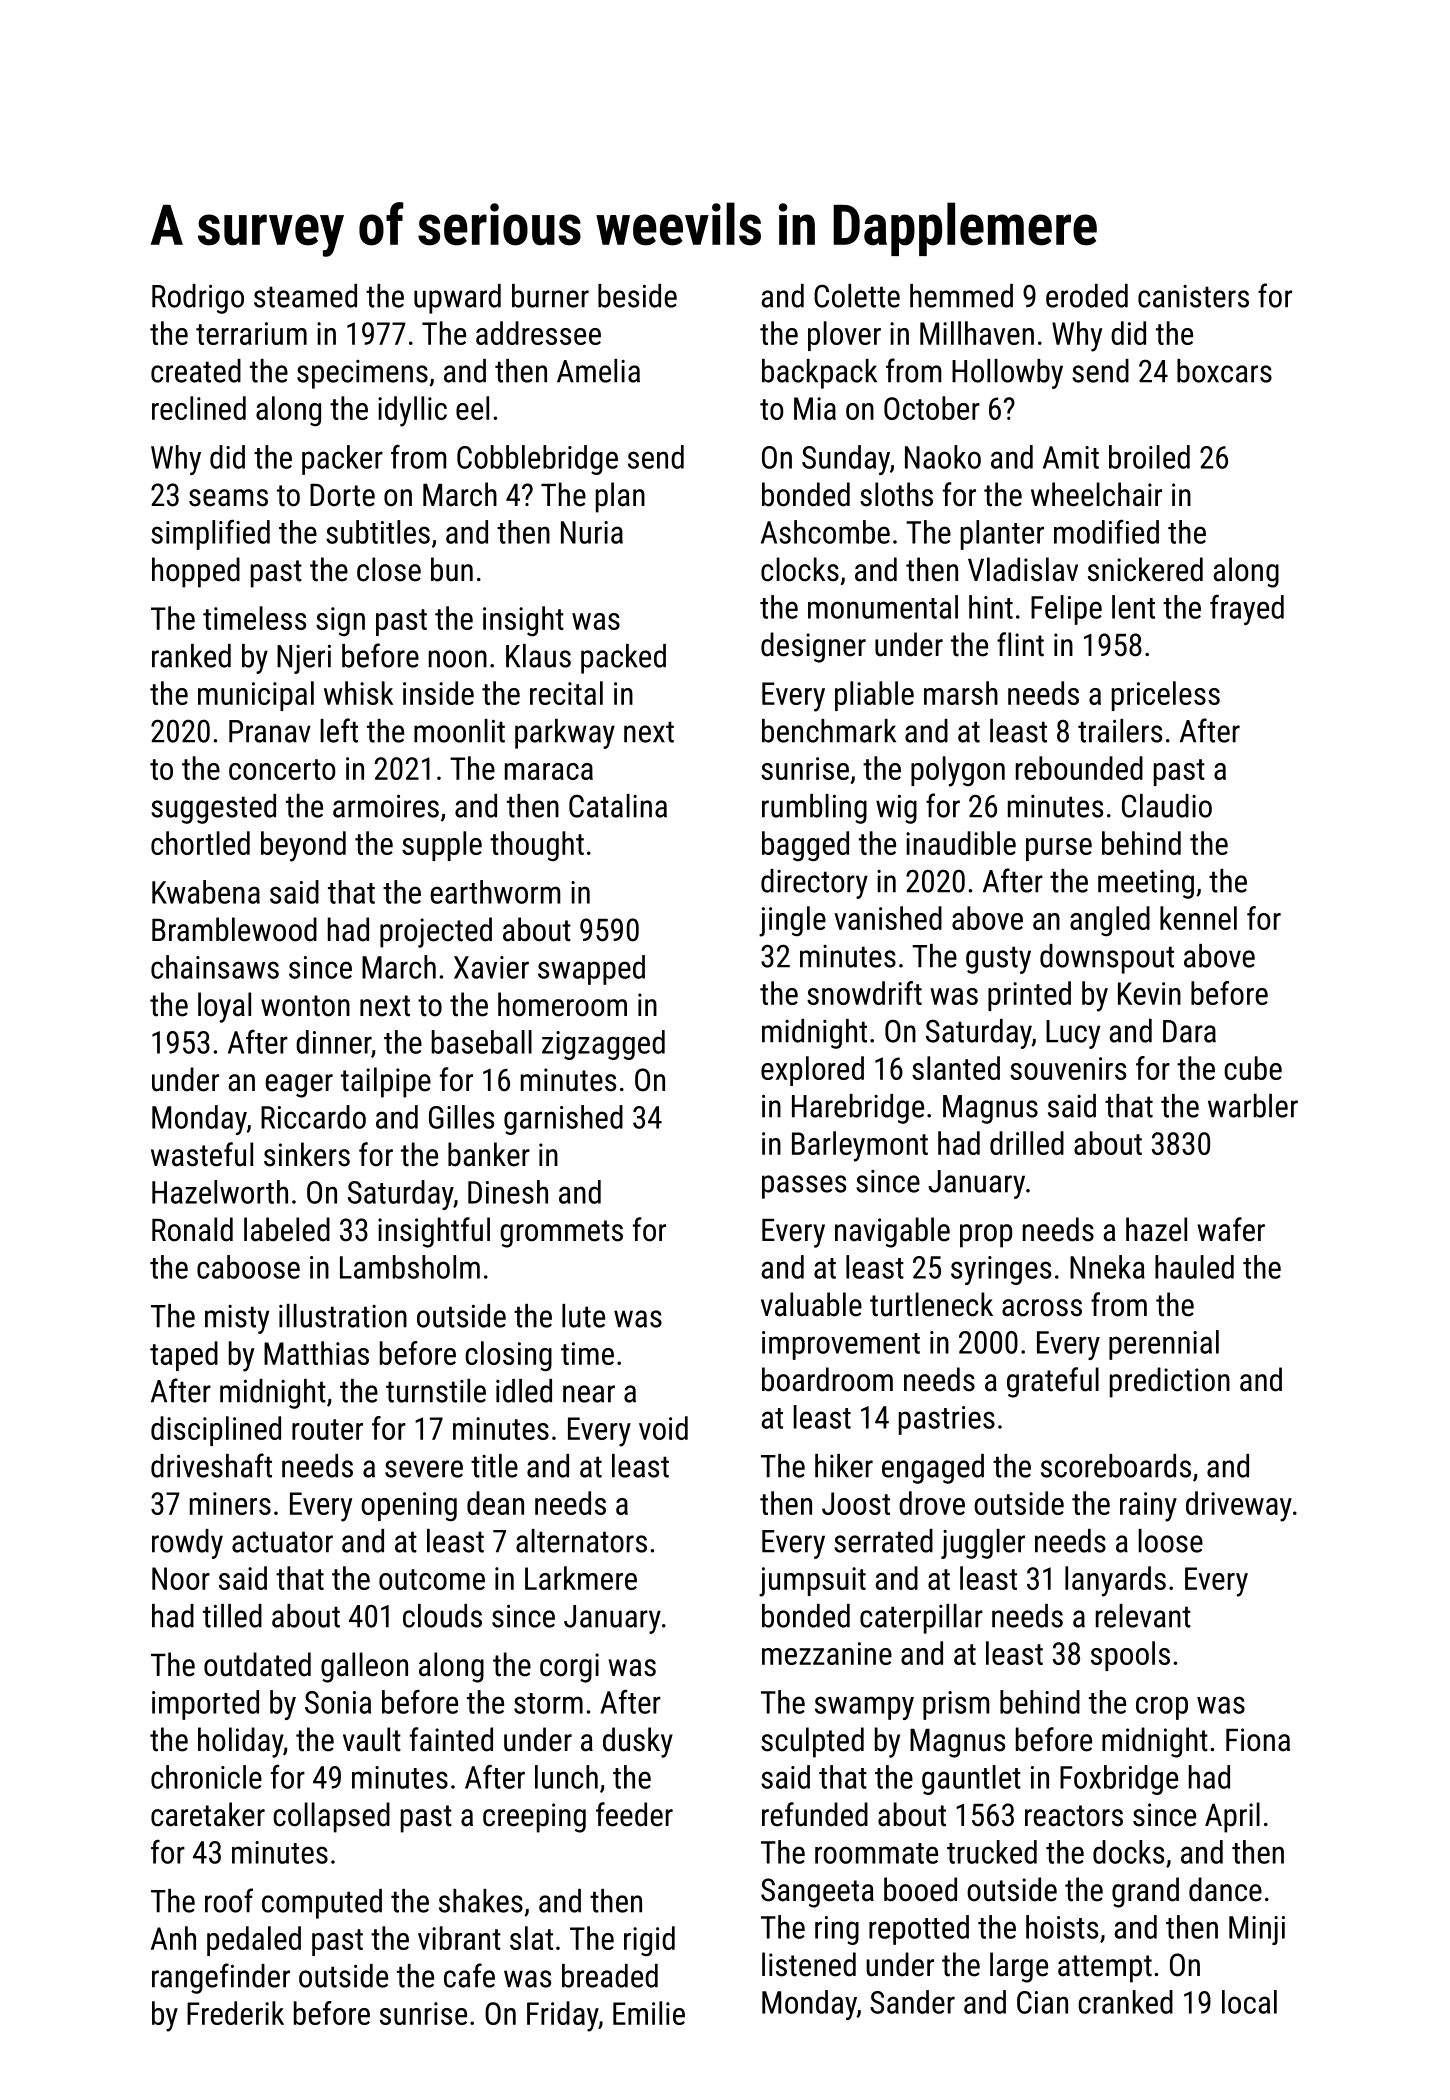 This screenshot has height=2100, width=1450. Describe the element at coordinates (811, 1304) in the screenshot. I see `valuable` at that location.
